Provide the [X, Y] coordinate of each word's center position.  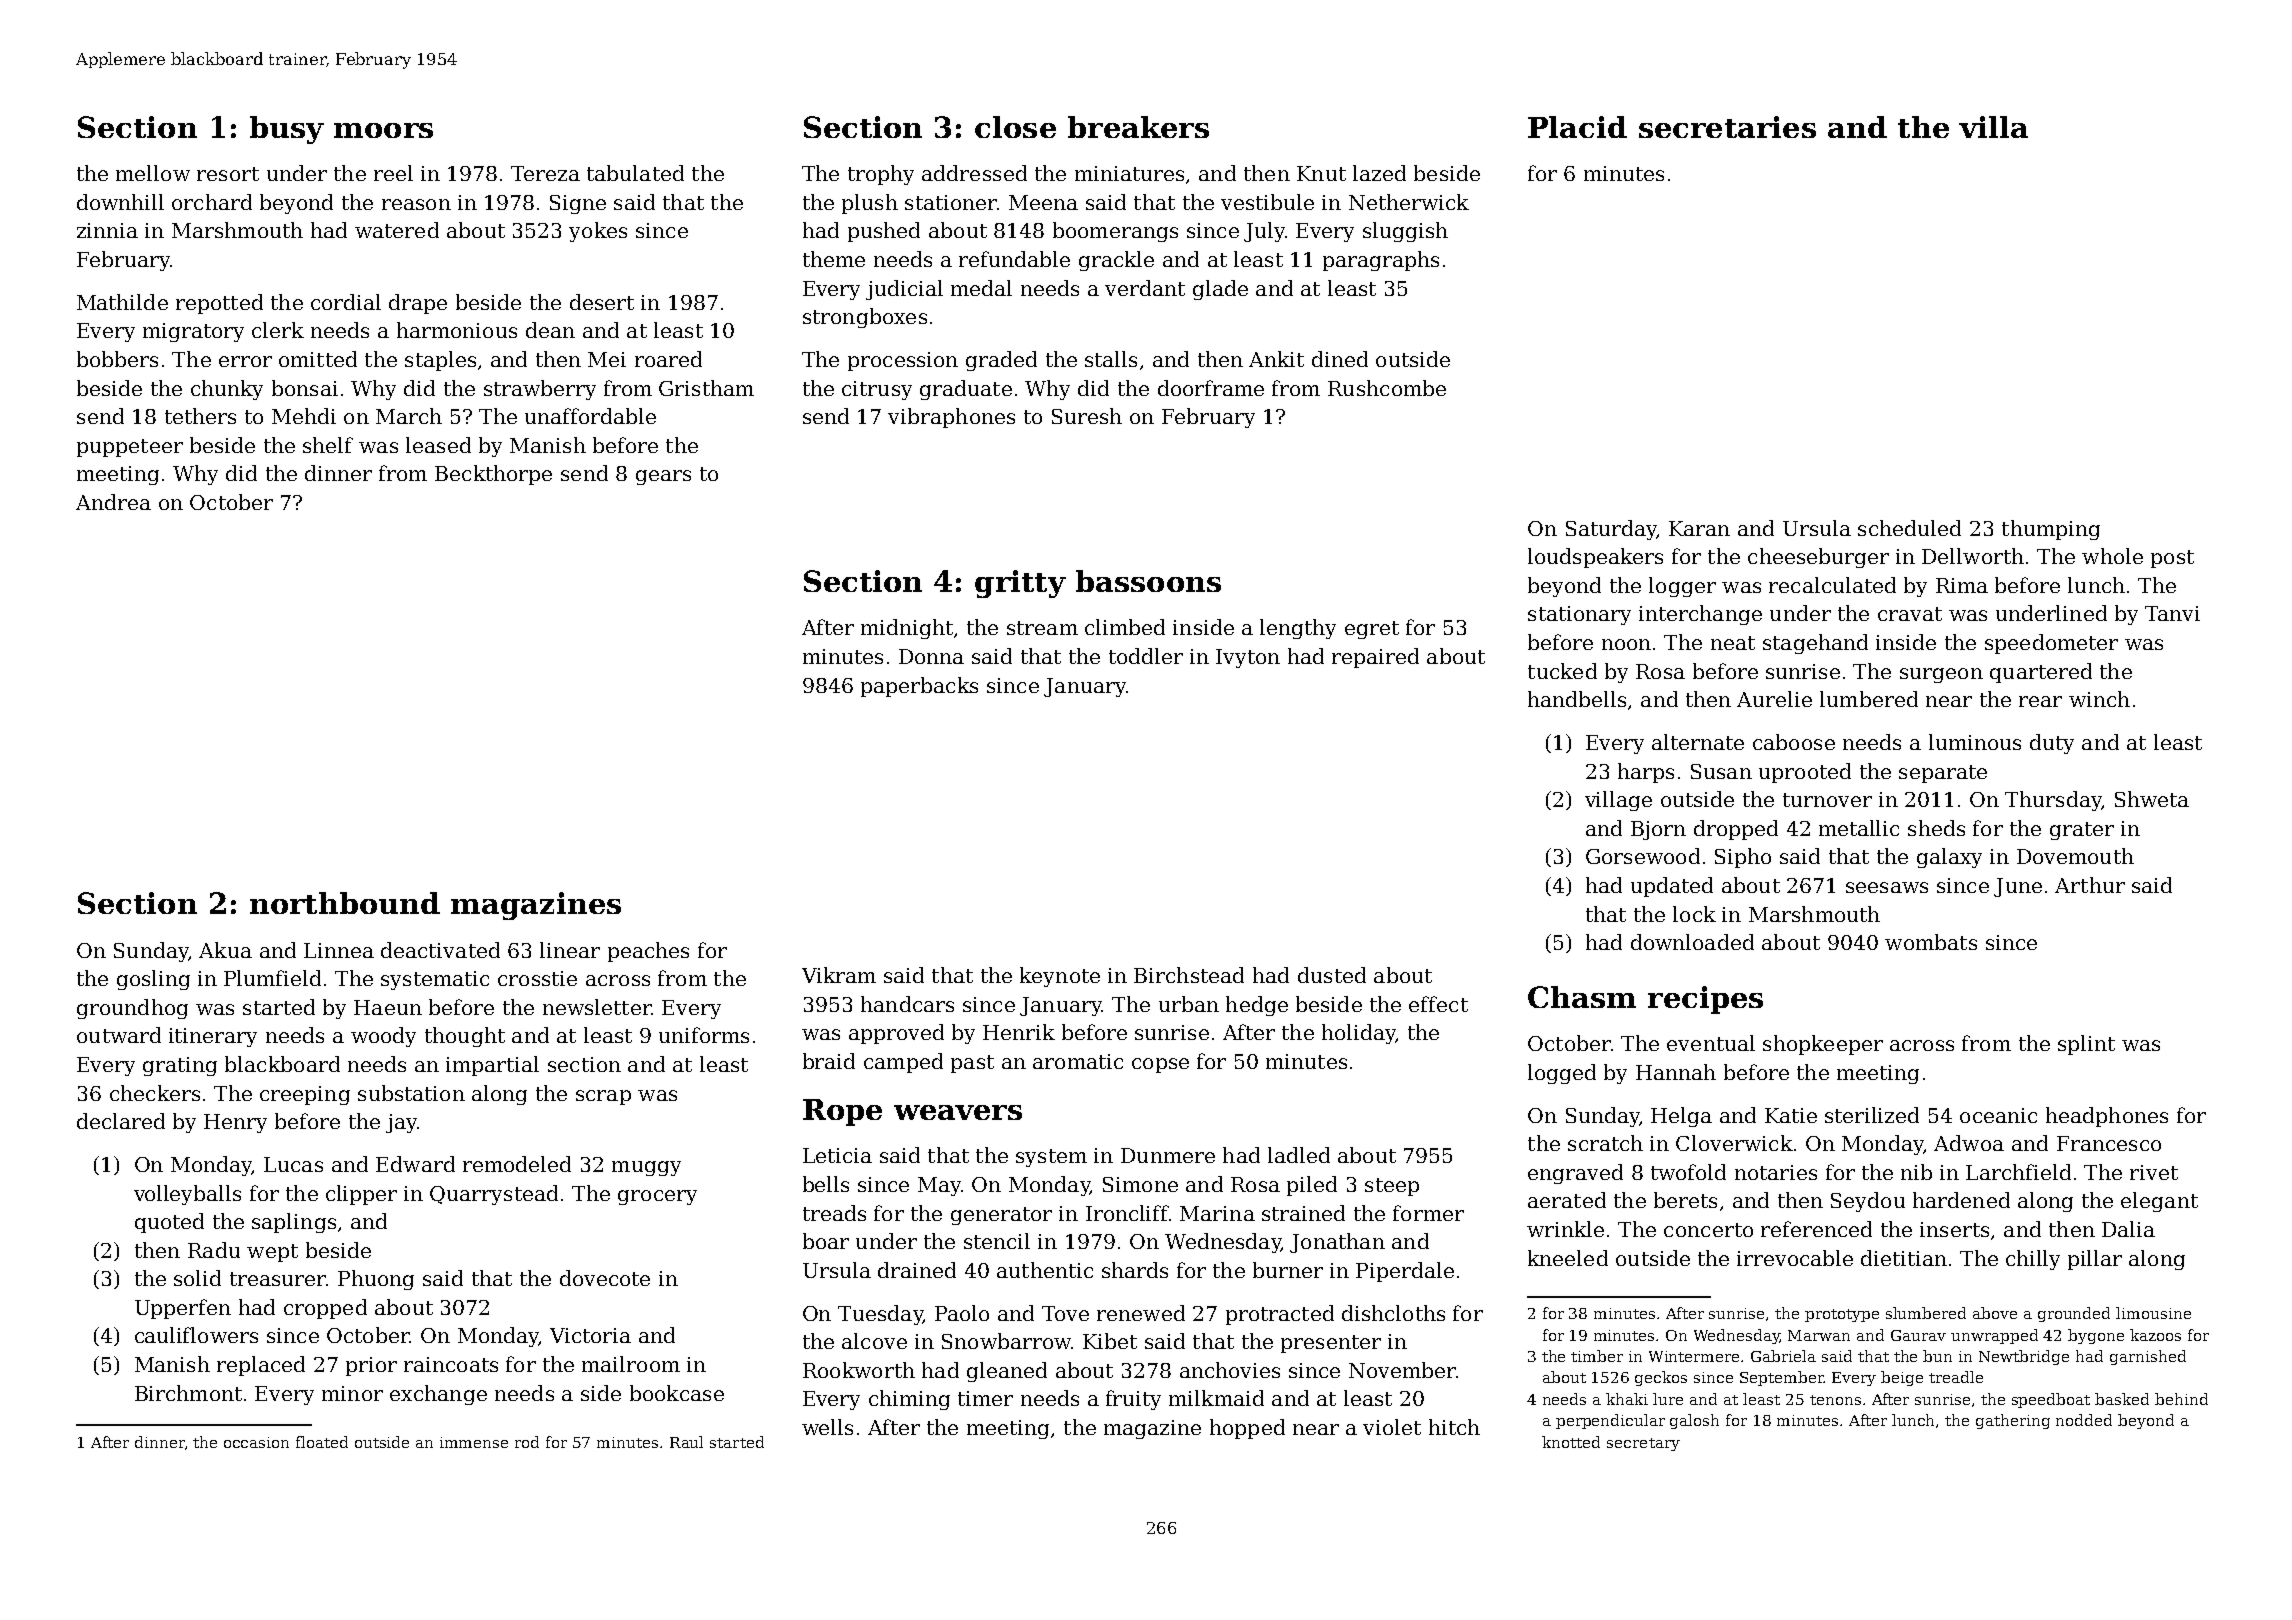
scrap [603, 1097]
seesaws [1887, 887]
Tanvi [2172, 613]
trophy [881, 175]
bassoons [1148, 581]
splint [2086, 1045]
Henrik [1019, 1032]
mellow [153, 173]
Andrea [113, 502]
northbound [345, 903]
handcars [907, 1004]
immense [474, 1442]
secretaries [1727, 127]
